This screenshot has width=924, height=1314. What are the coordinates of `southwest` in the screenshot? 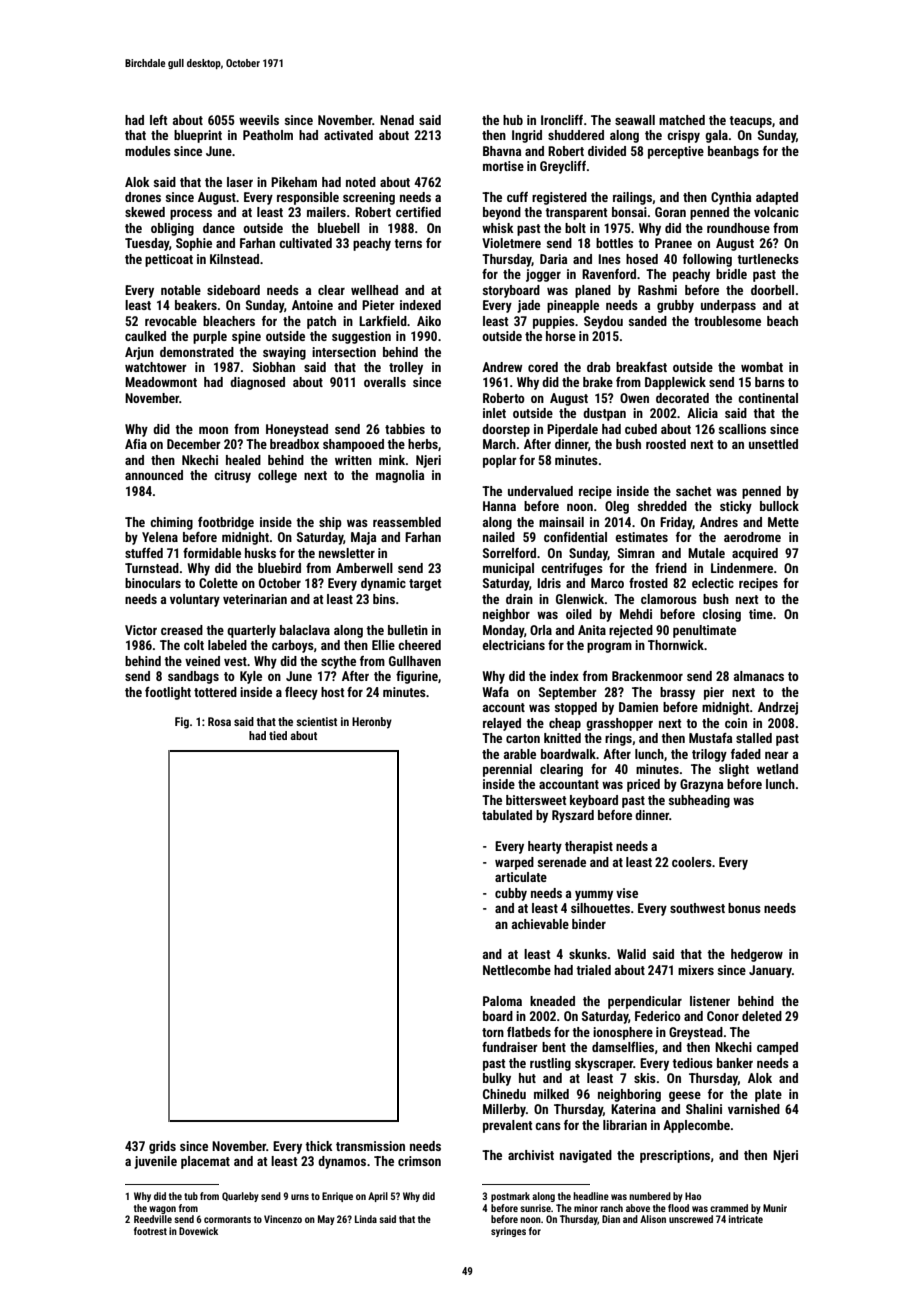 It's located at (697, 908).
